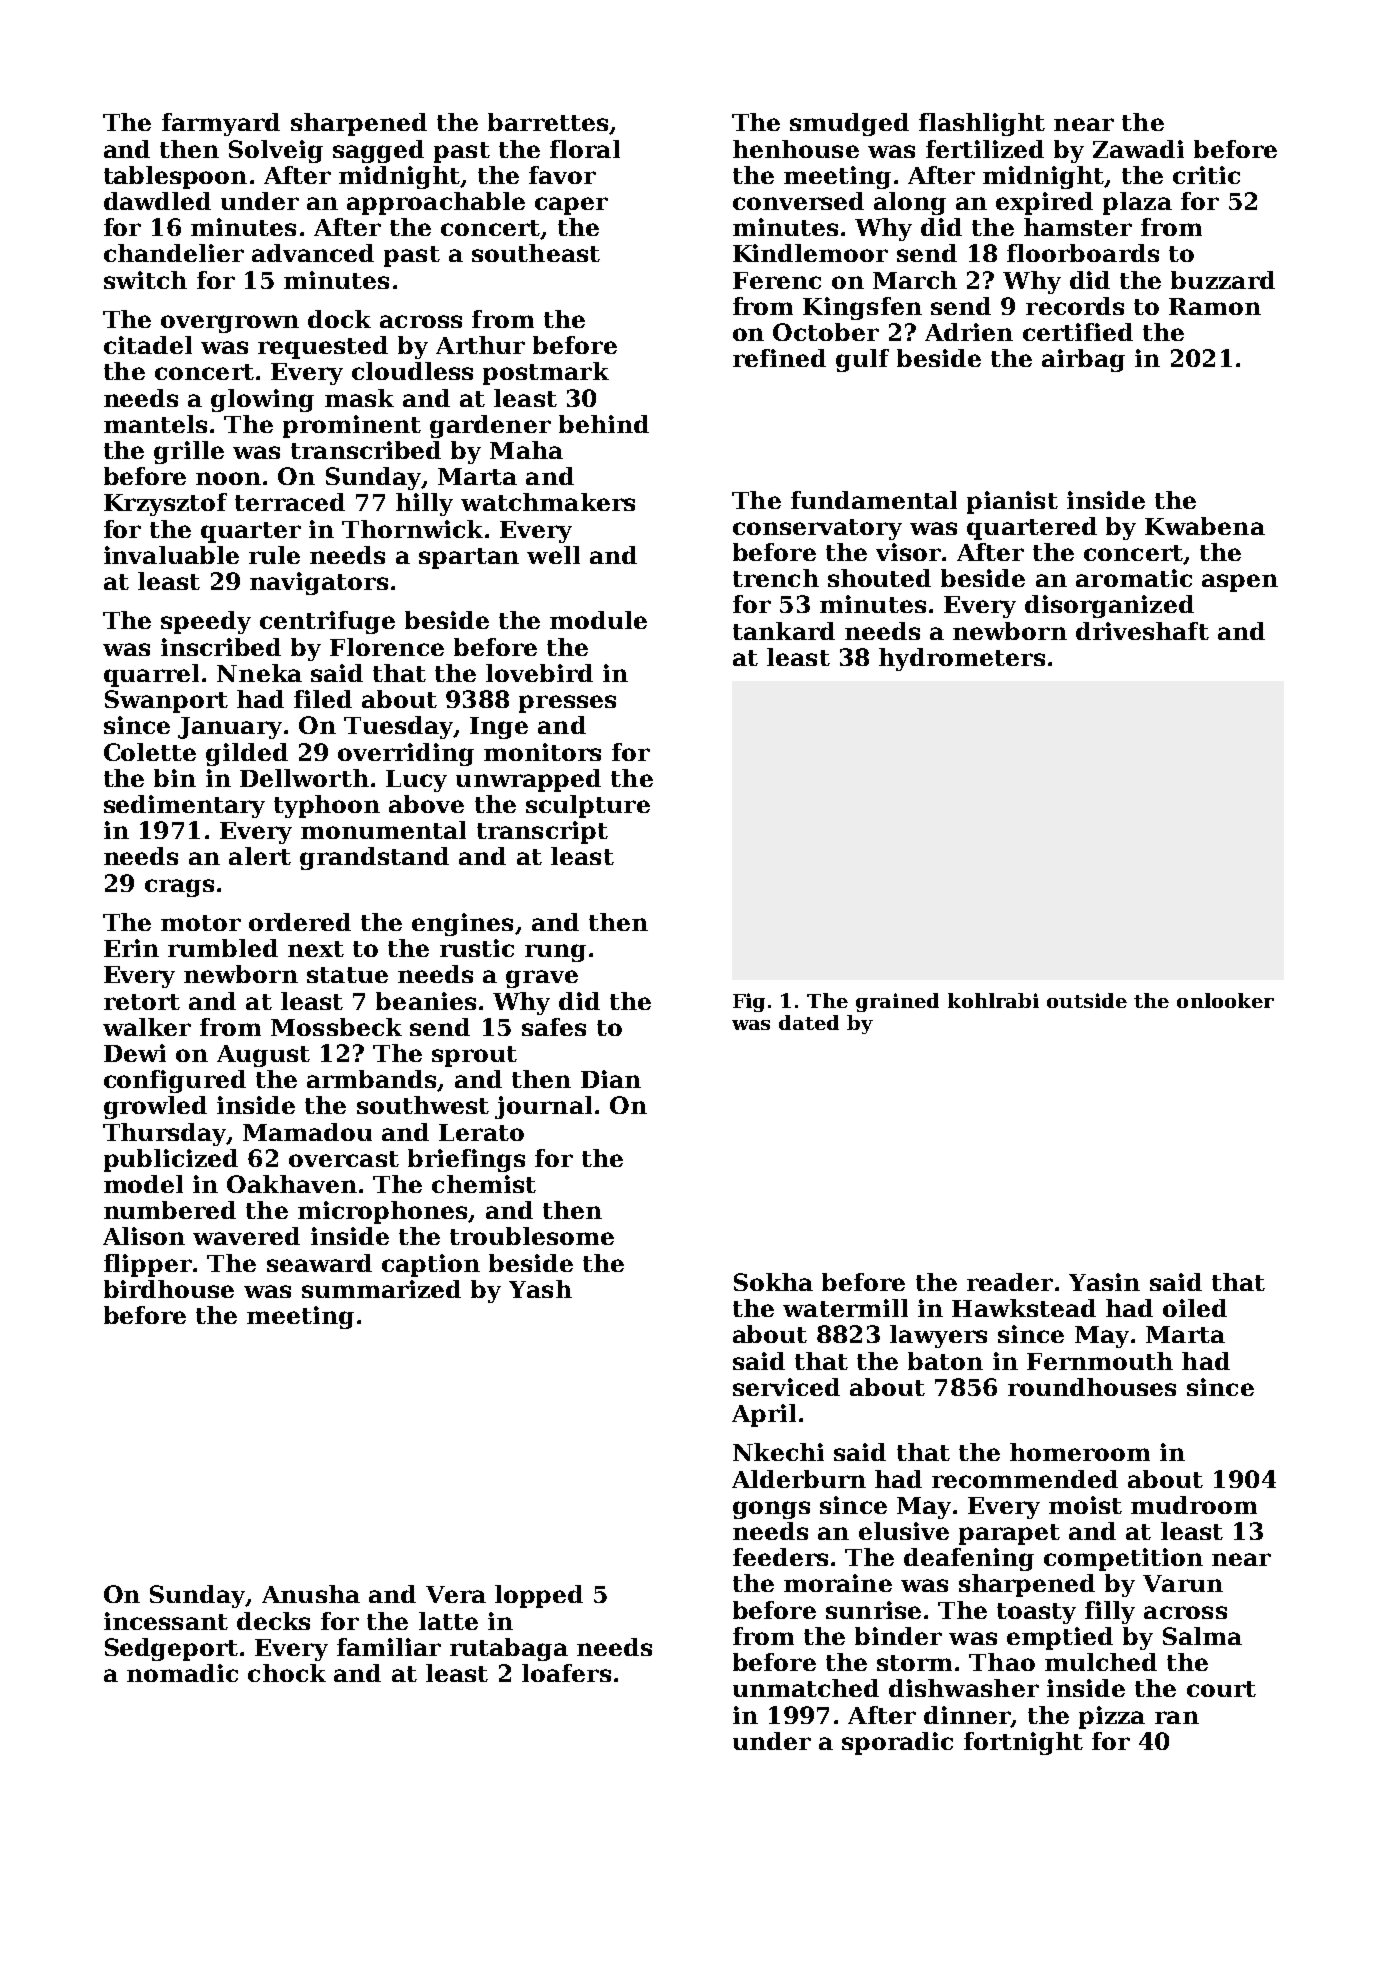 This screenshot has width=1386, height=1969. Describe the element at coordinates (567, 704) in the screenshot. I see `presses` at that location.
